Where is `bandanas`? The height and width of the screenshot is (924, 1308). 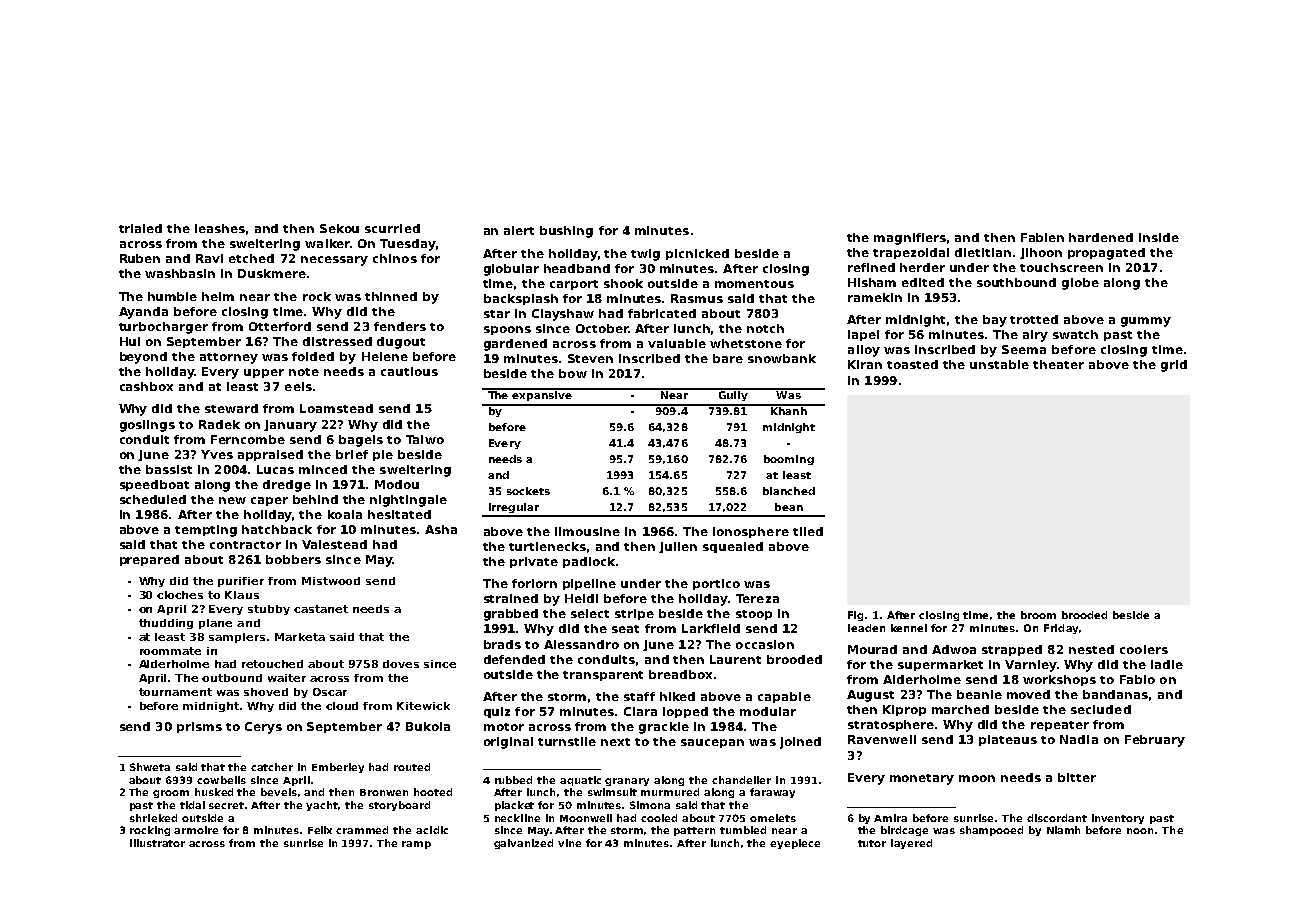
bandanas is located at coordinates (1115, 694).
